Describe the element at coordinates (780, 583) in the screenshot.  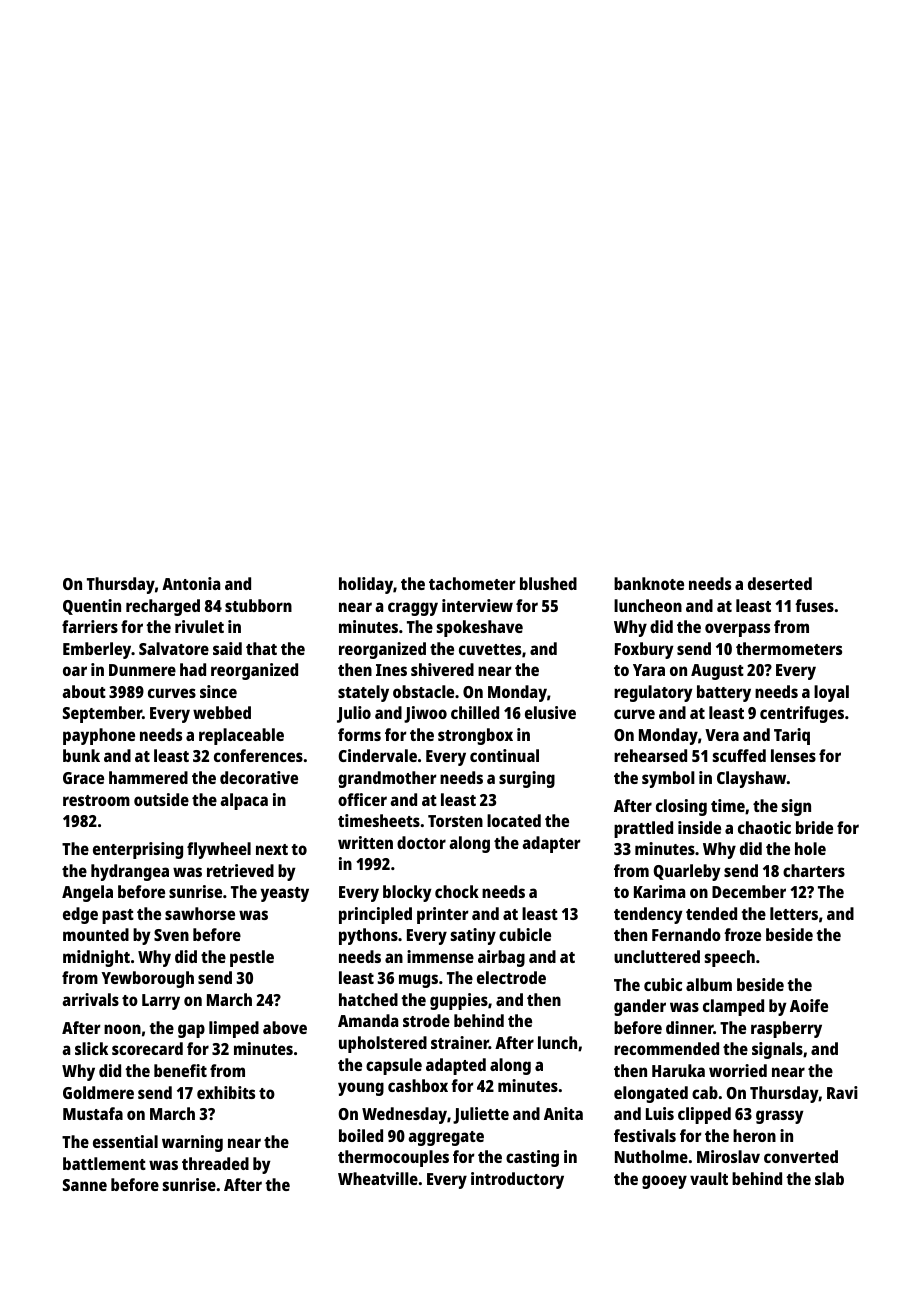
I see `deserted` at that location.
